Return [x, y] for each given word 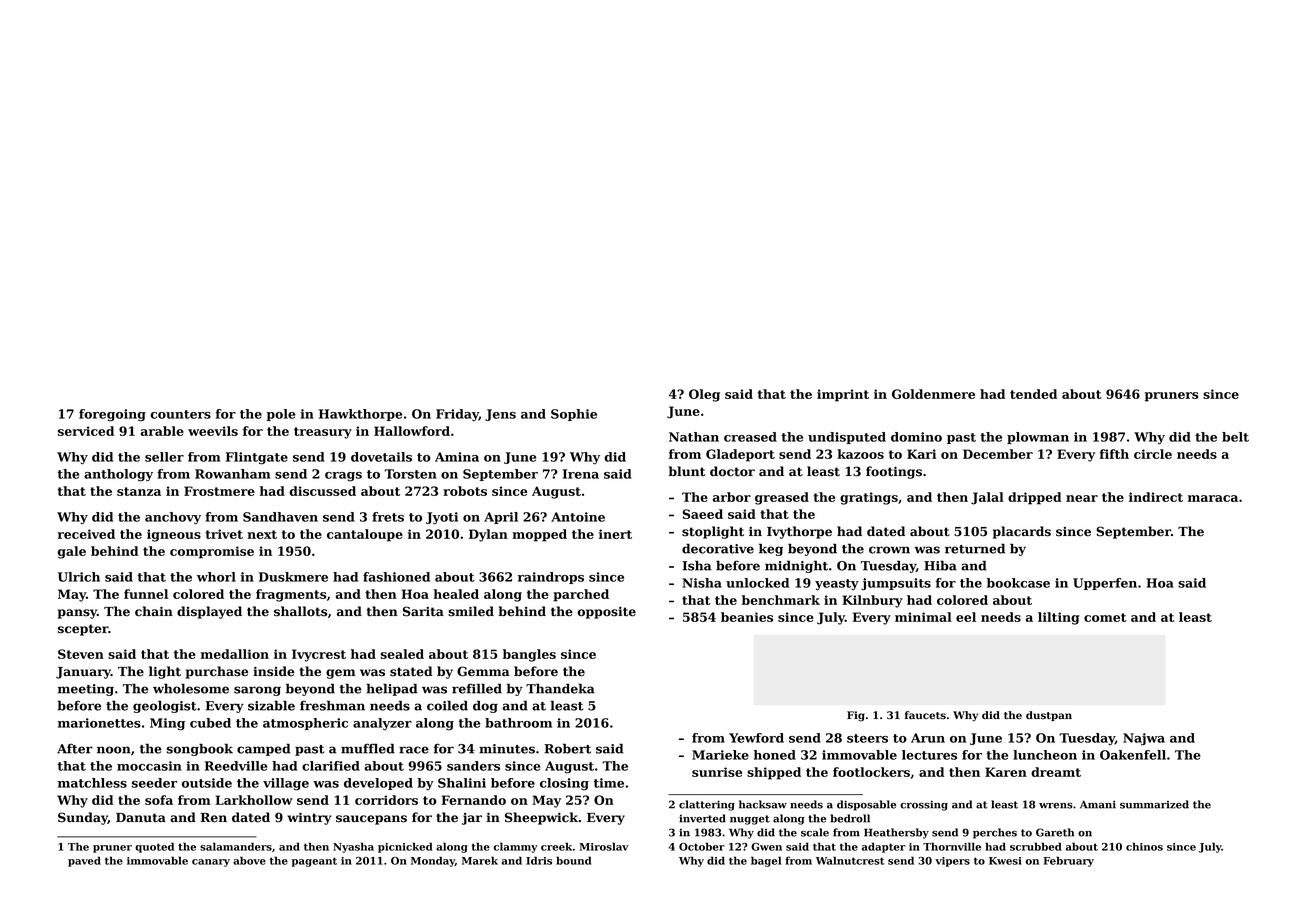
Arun [928, 738]
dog [485, 706]
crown [889, 550]
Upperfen [1105, 584]
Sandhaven [280, 517]
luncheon [1045, 755]
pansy [77, 614]
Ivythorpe [799, 532]
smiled [471, 611]
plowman [1038, 438]
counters [180, 414]
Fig [856, 716]
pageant [314, 862]
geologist [165, 707]
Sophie [574, 415]
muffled [368, 748]
